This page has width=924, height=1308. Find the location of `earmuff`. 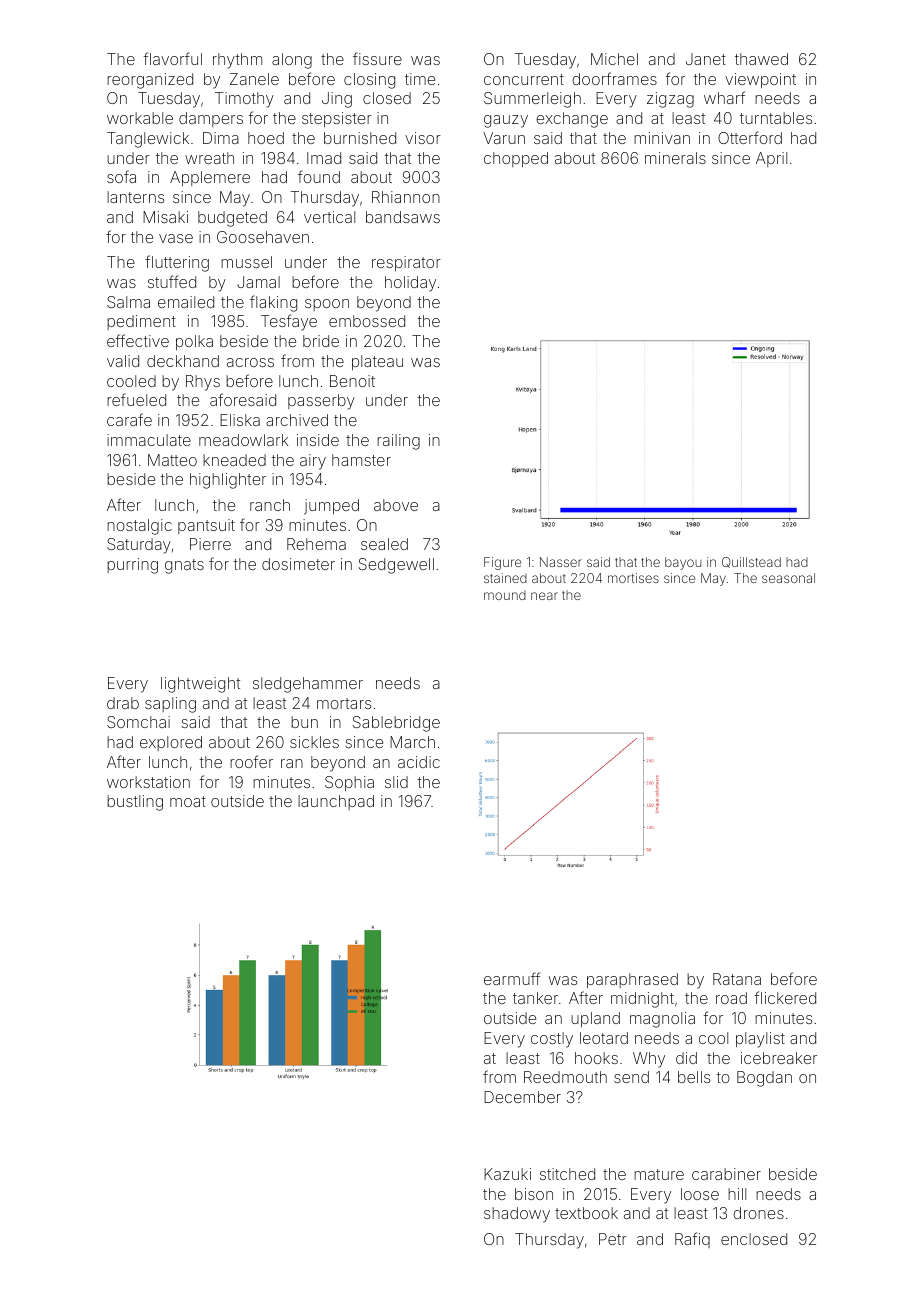

earmuff is located at coordinates (512, 978).
